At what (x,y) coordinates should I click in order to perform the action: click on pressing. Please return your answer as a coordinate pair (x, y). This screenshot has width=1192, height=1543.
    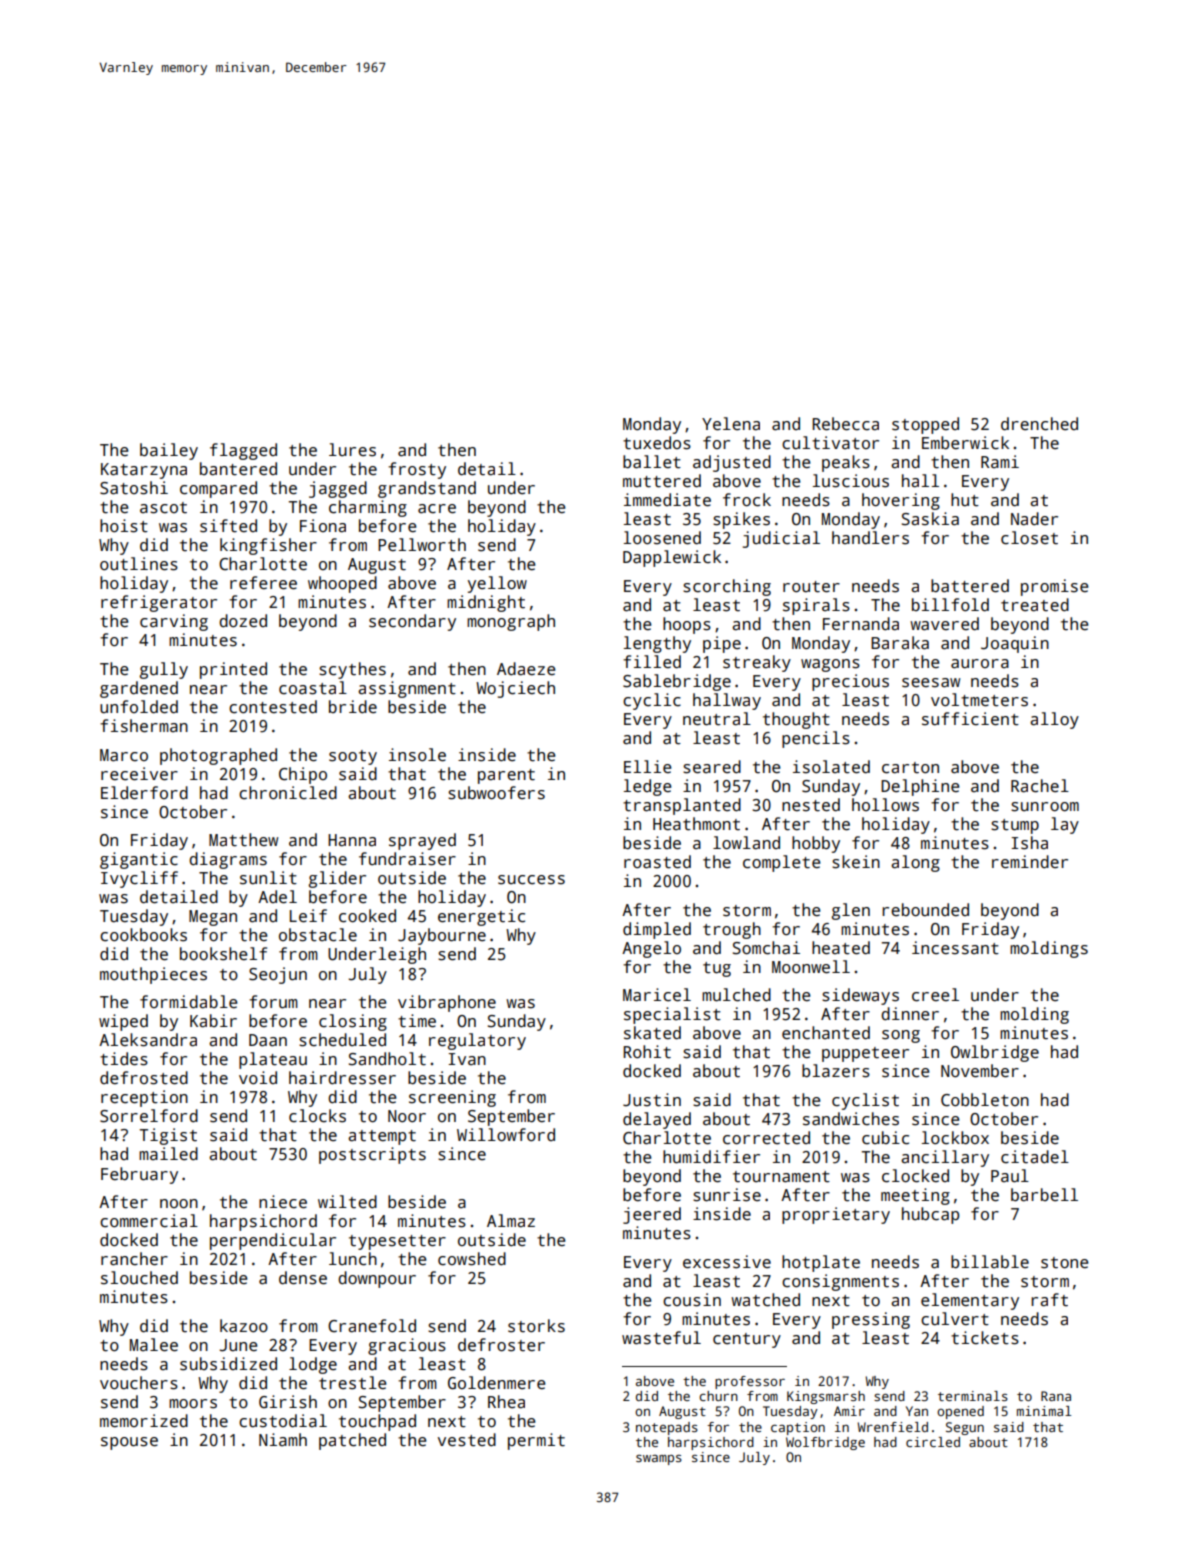
    Looking at the image, I should click on (871, 1320).
